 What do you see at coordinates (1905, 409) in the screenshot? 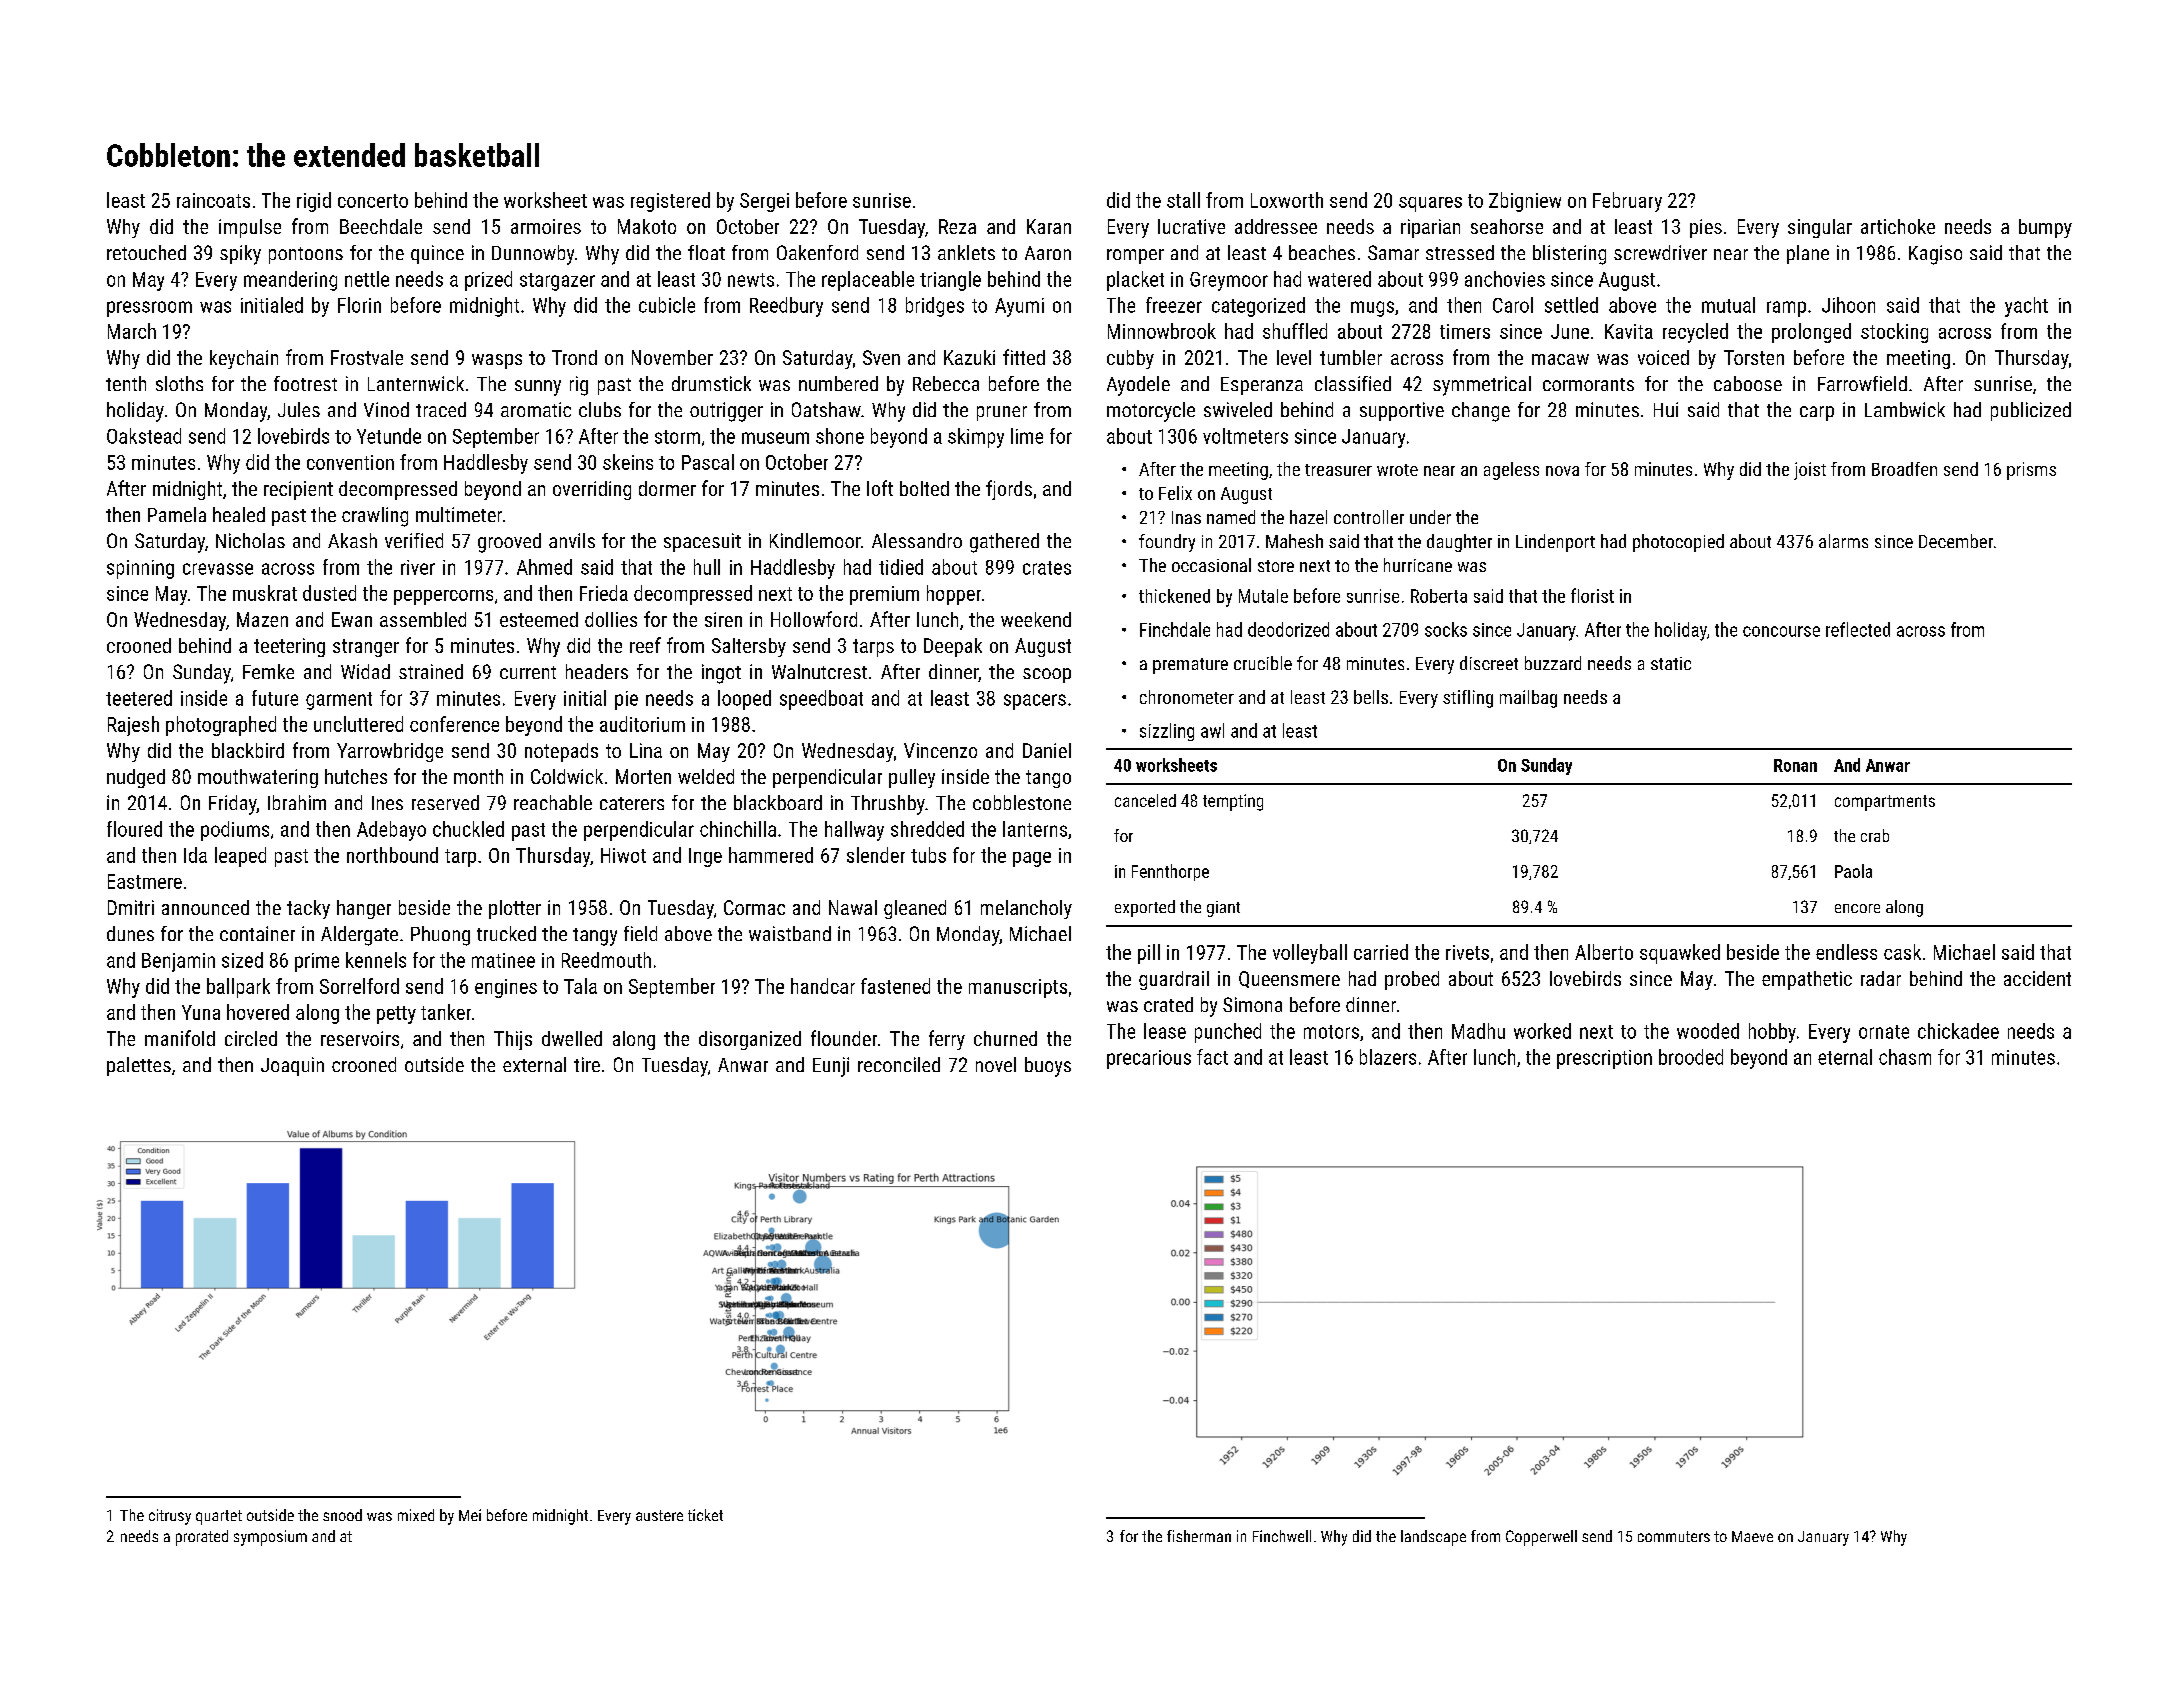
I see `Lambwick` at bounding box center [1905, 409].
